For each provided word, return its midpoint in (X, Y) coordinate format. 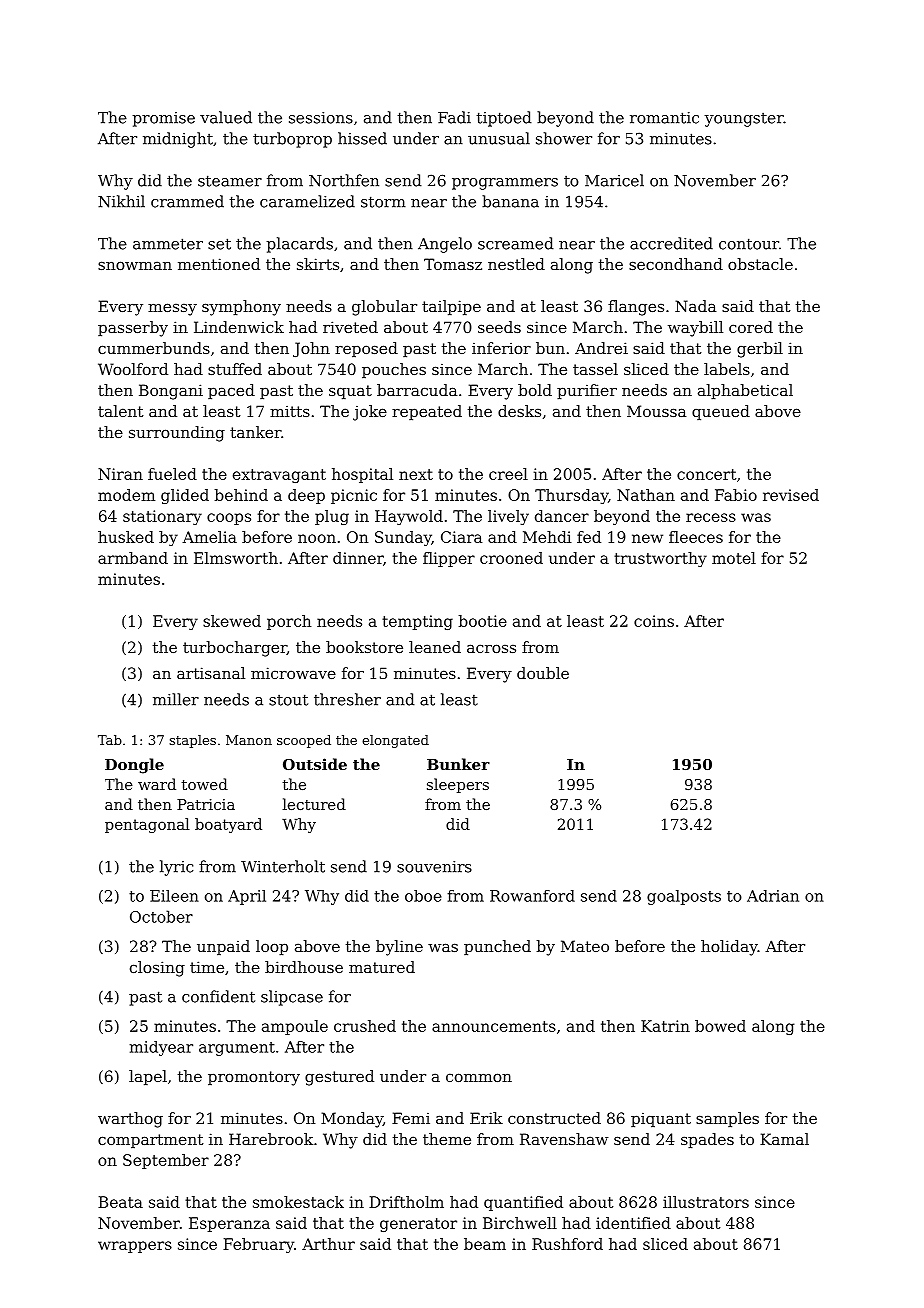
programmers (505, 184)
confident (218, 996)
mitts (290, 411)
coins (654, 621)
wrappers (135, 1247)
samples (727, 1119)
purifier (587, 391)
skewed (232, 621)
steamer (230, 181)
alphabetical (745, 391)
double (543, 673)
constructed (554, 1118)
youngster (744, 119)
